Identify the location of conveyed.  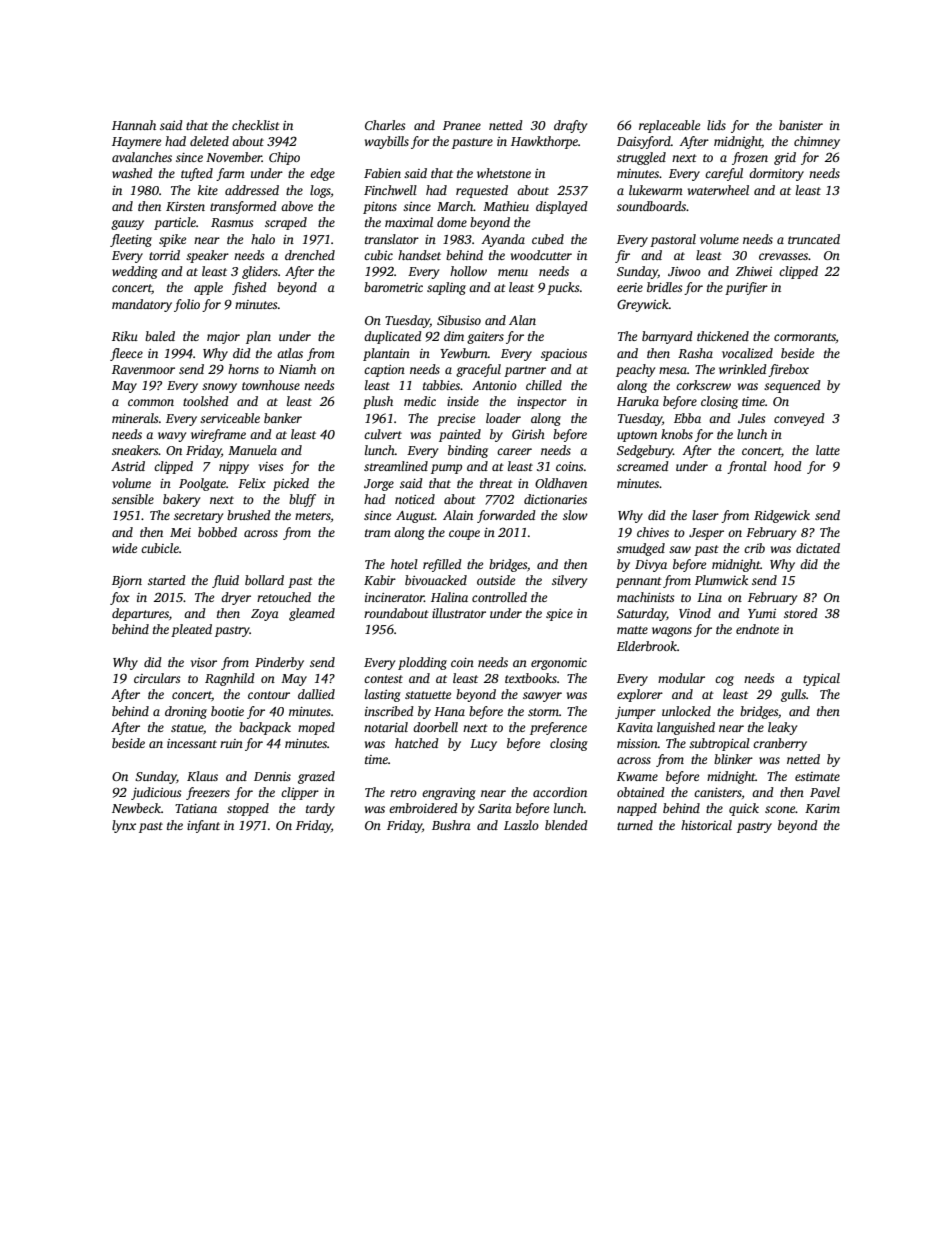
(799, 419).
